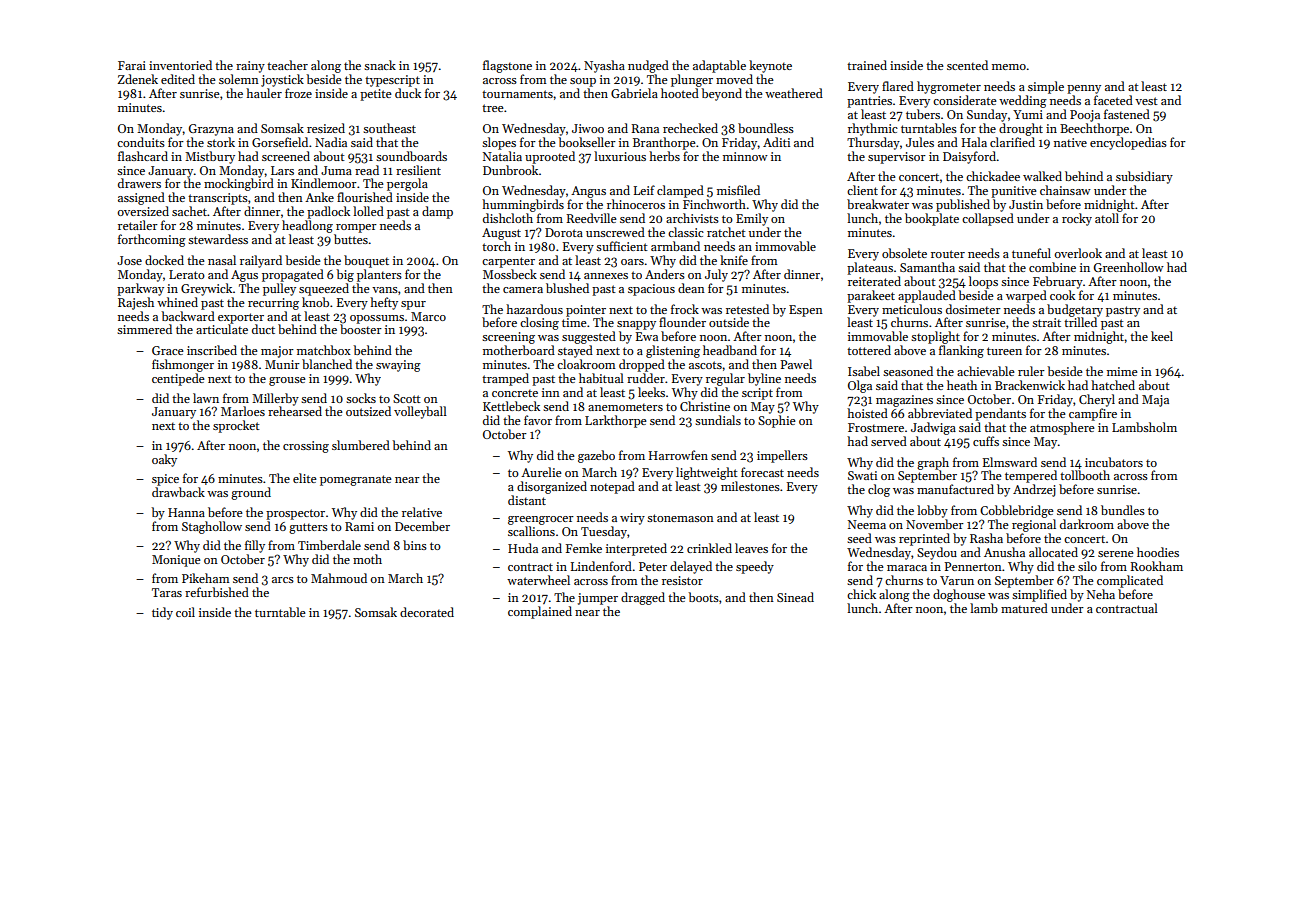 The image size is (1308, 924). What do you see at coordinates (967, 65) in the document?
I see `scented` at bounding box center [967, 65].
